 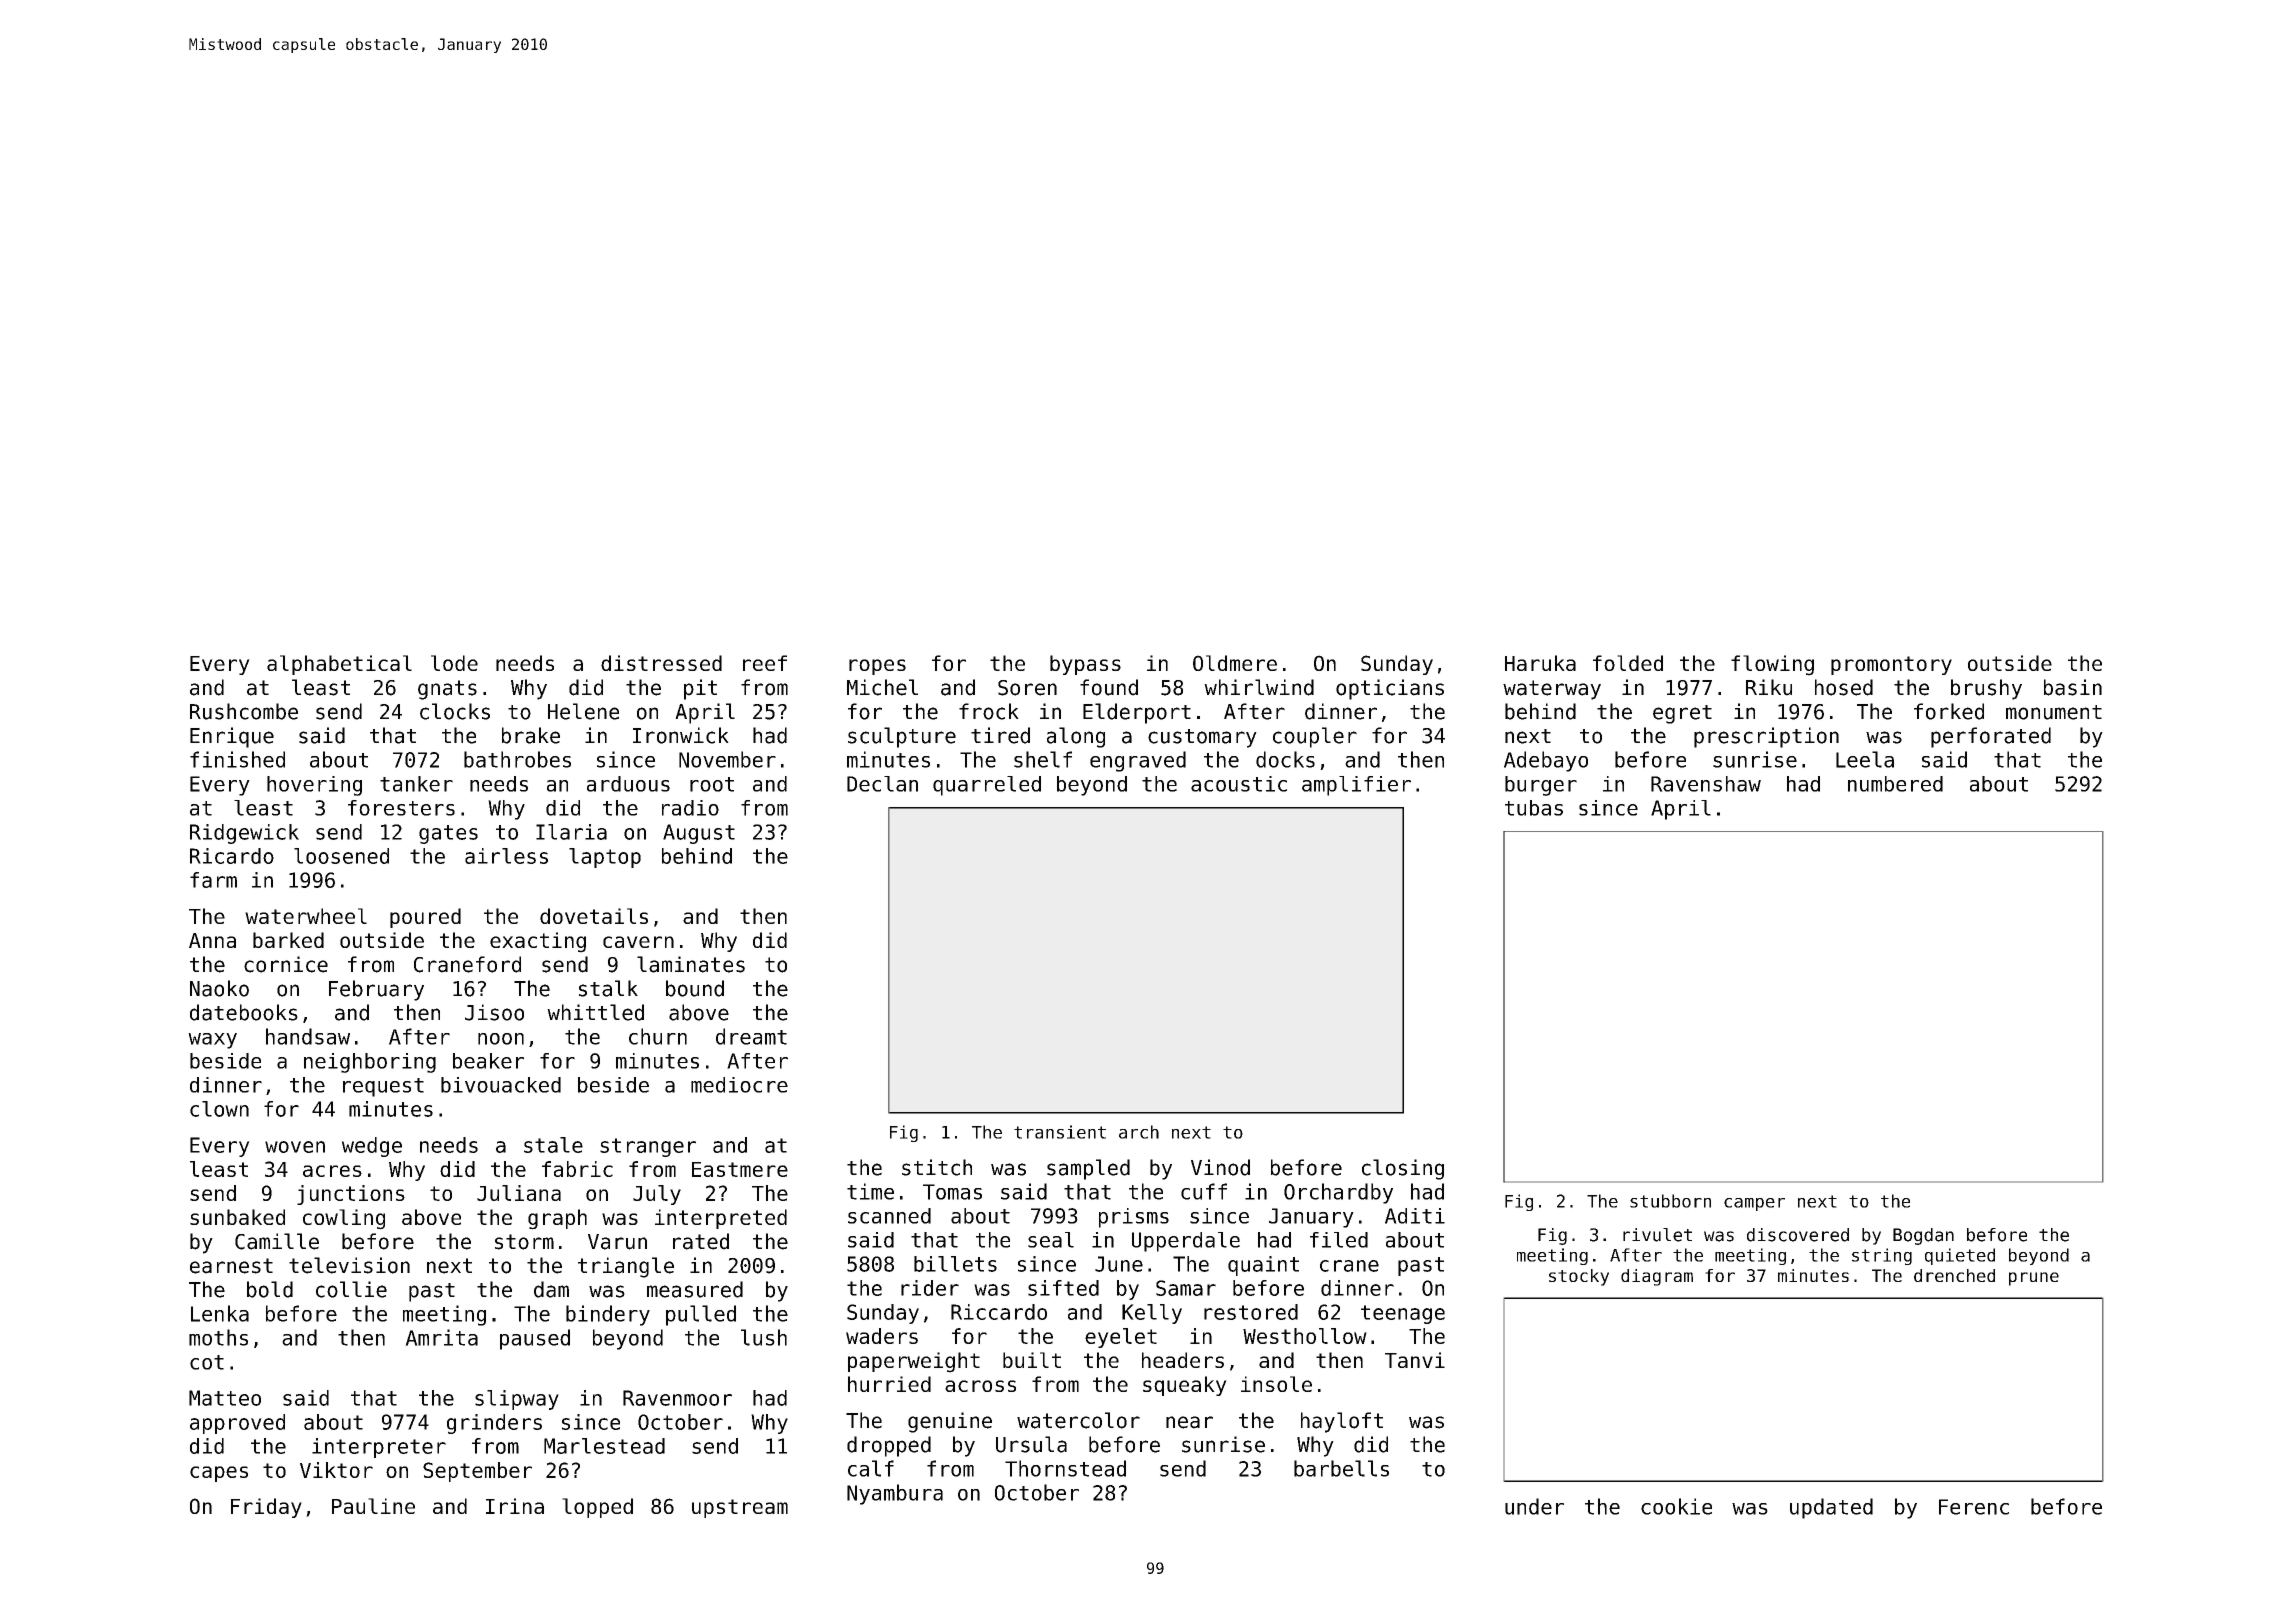 I want to click on alphabetical, so click(x=339, y=665).
